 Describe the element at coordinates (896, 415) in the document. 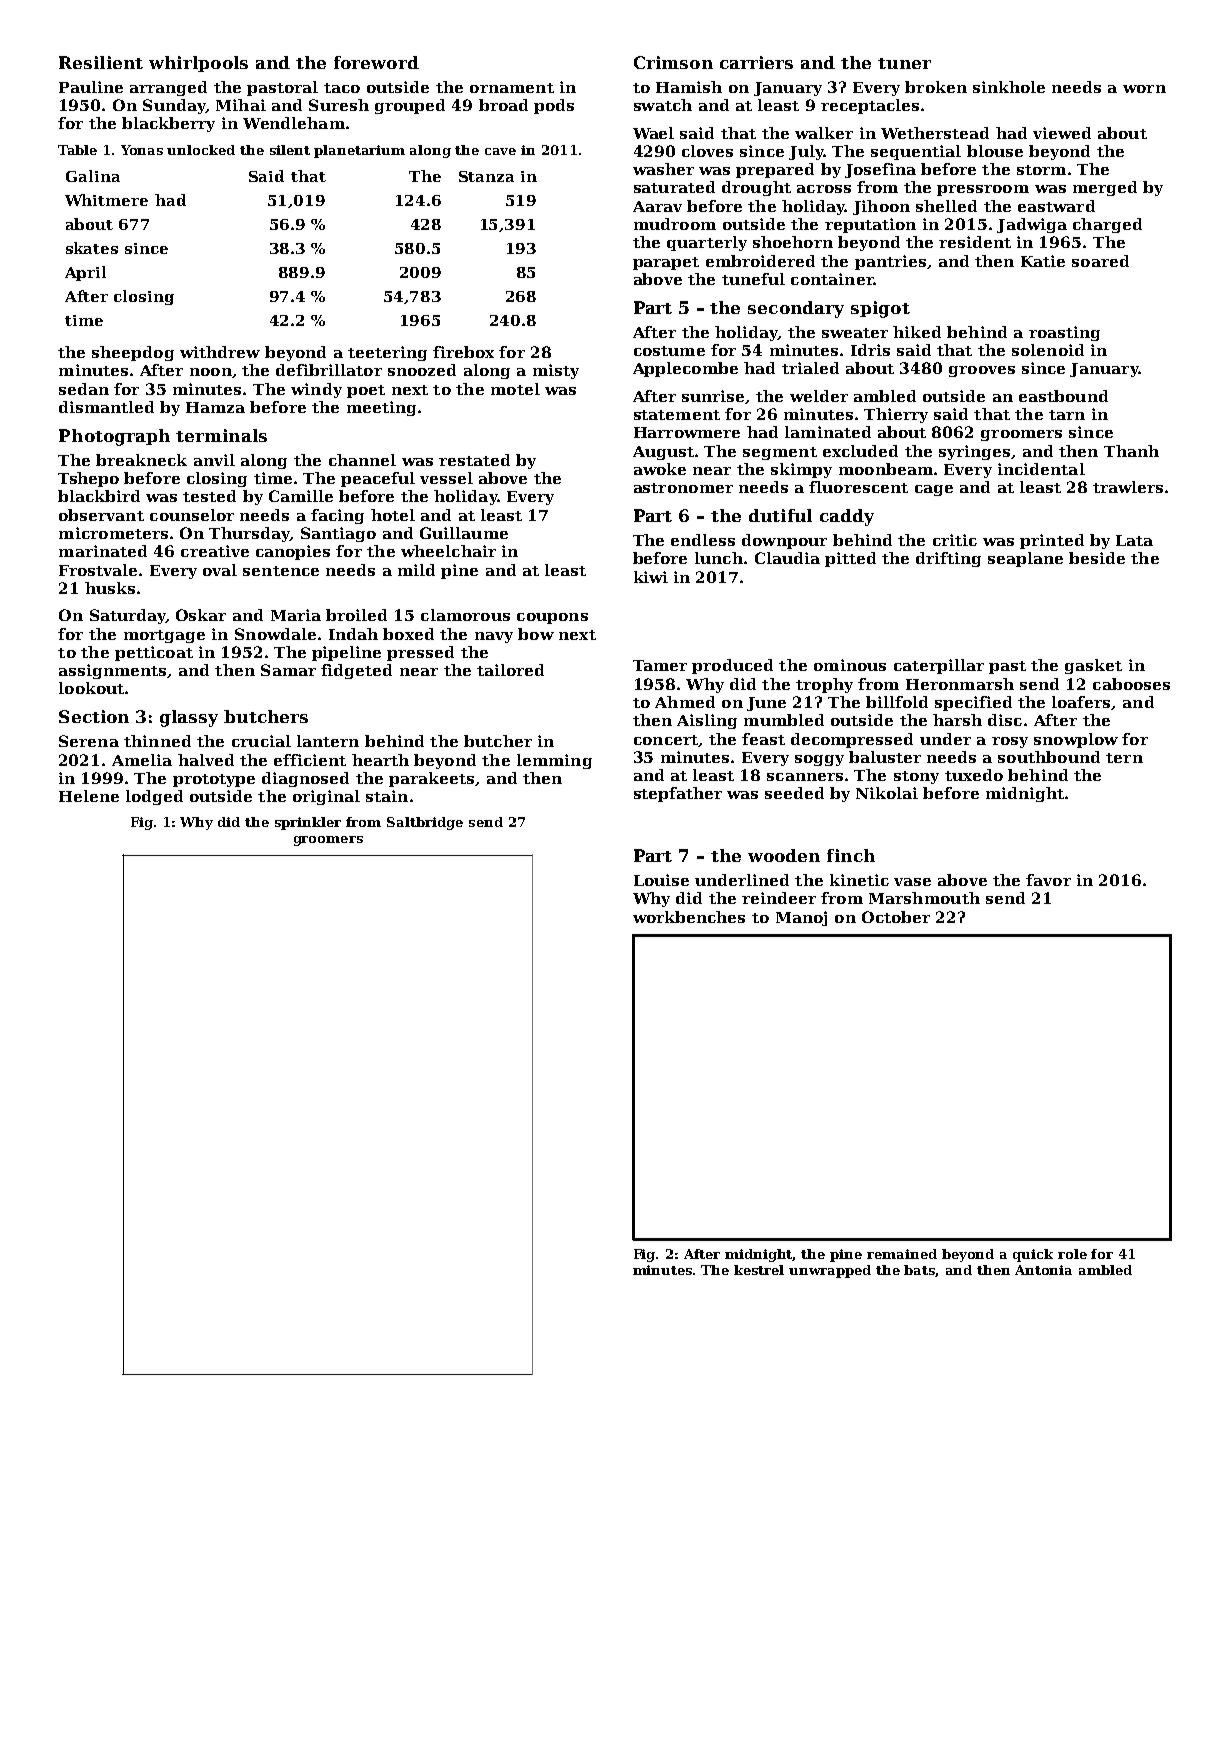

I see `Thierry` at that location.
